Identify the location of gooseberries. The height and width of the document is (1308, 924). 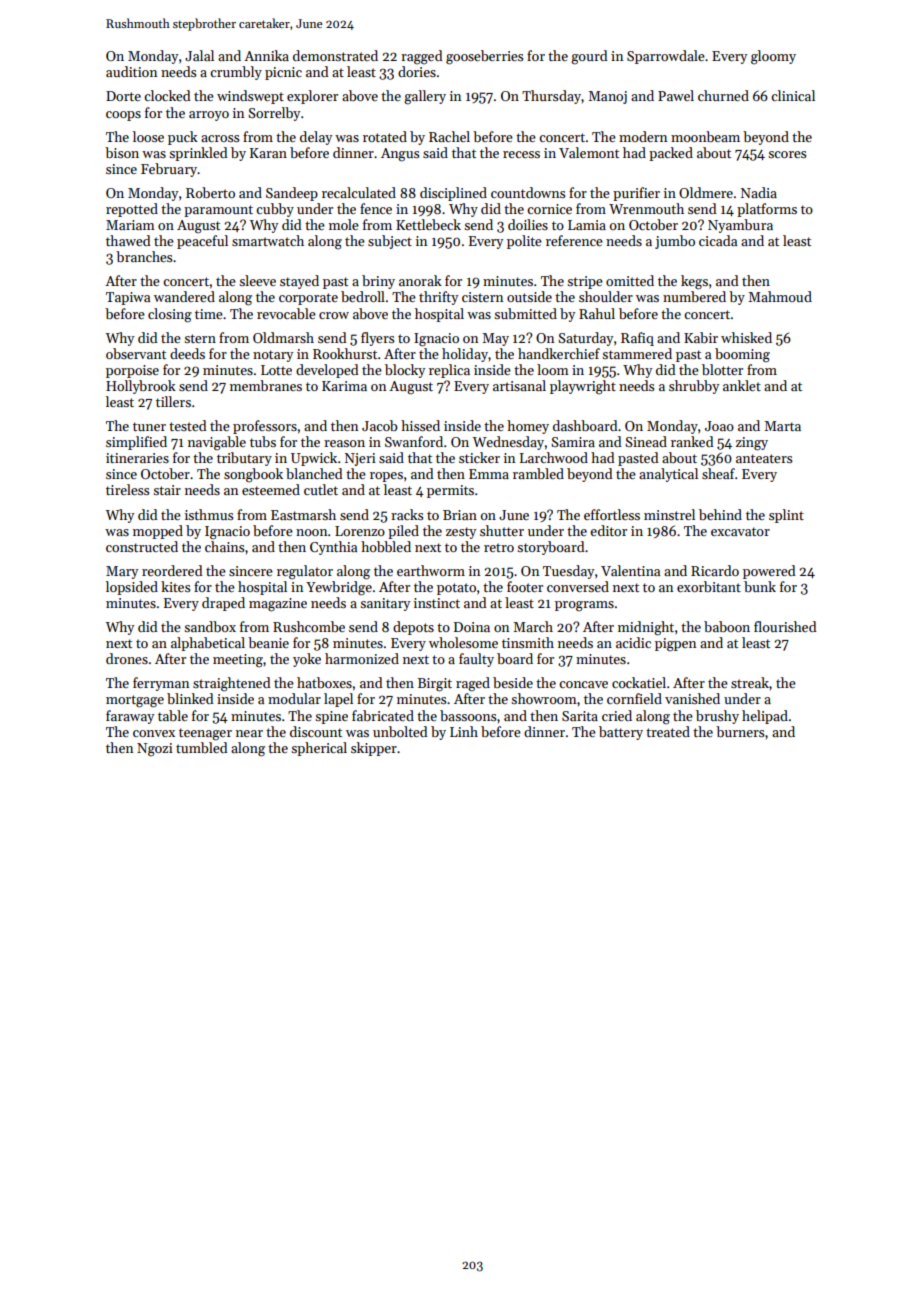
(484, 57).
